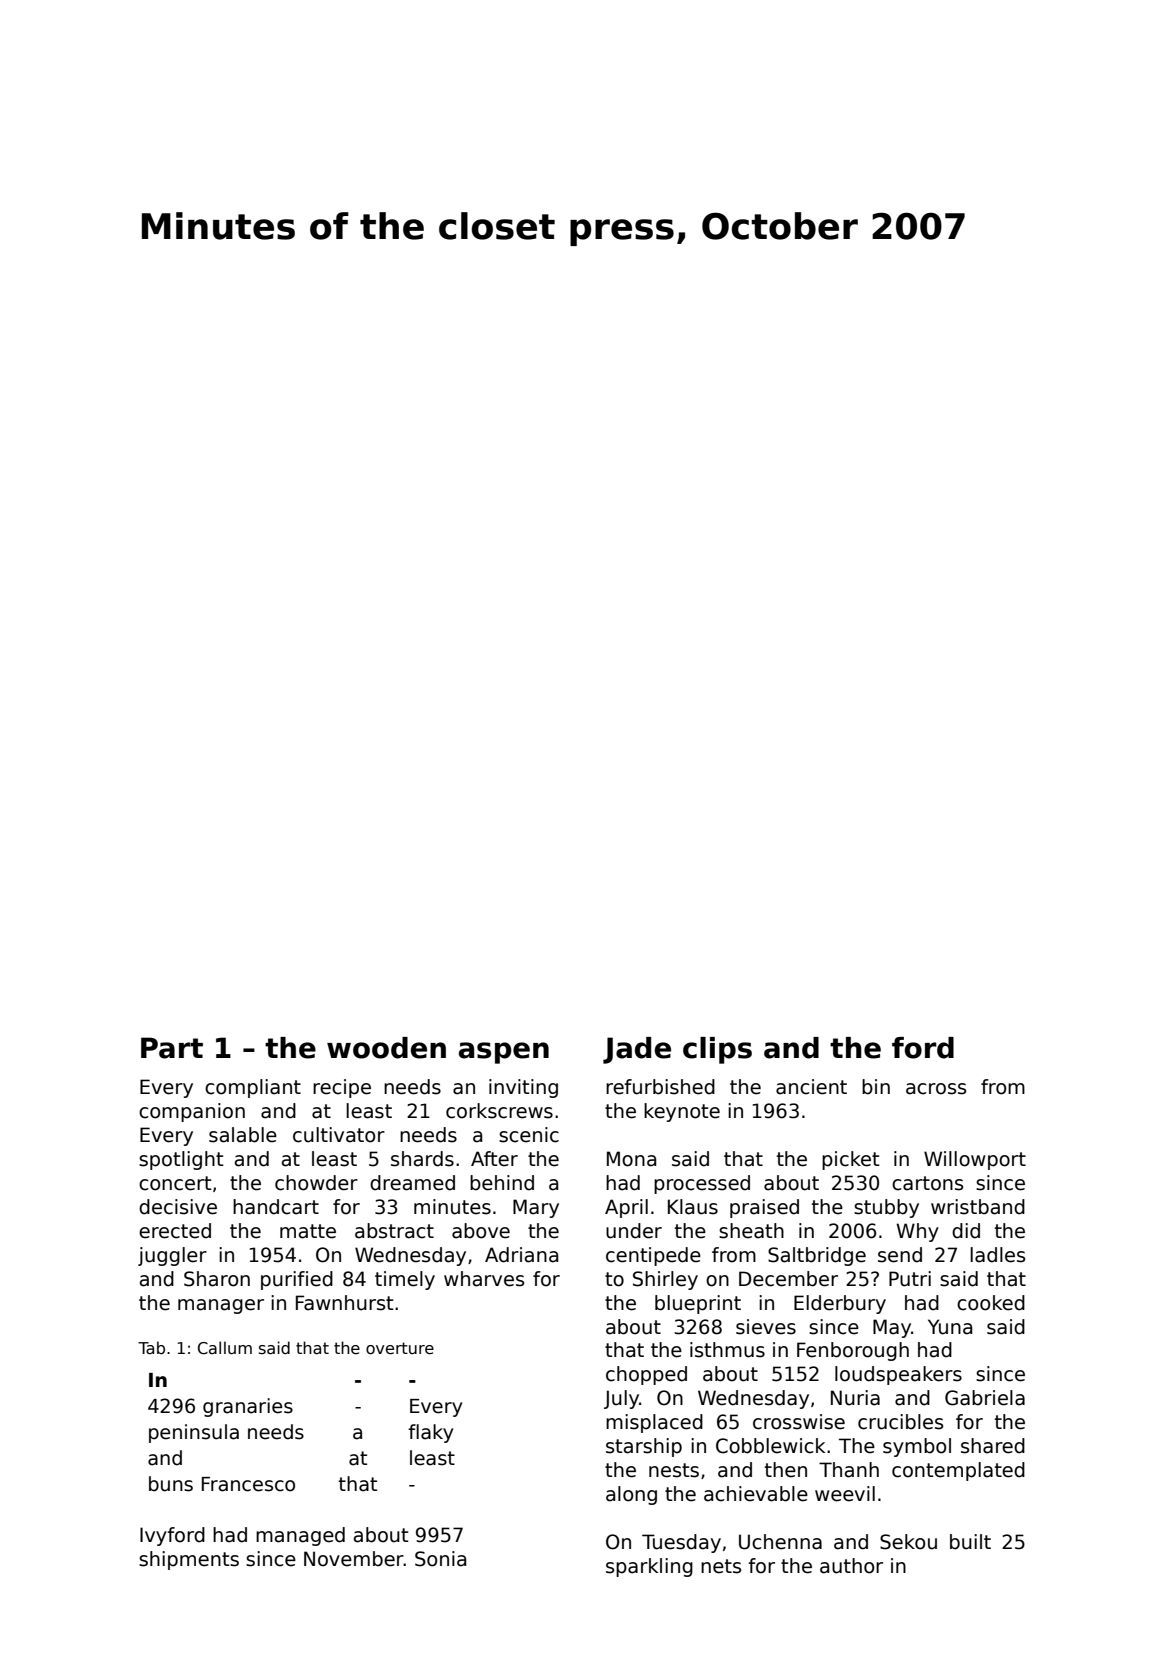 The image size is (1165, 1654). I want to click on then, so click(786, 1470).
